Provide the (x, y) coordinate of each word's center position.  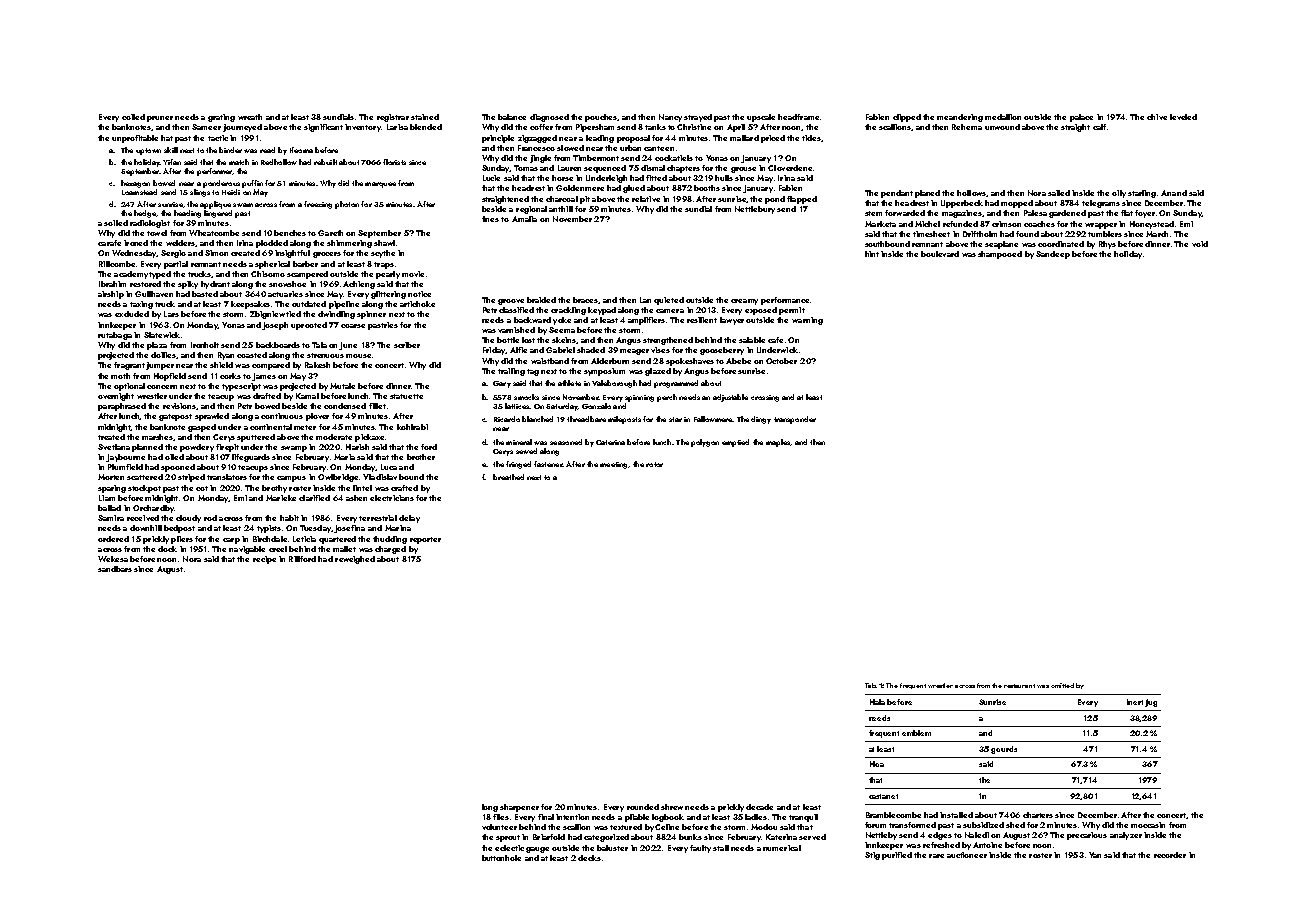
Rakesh (317, 365)
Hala (877, 702)
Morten (111, 477)
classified (516, 310)
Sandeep (1053, 255)
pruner (160, 119)
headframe (798, 117)
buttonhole (501, 858)
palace (1081, 118)
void (1200, 244)
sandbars (115, 569)
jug (1151, 703)
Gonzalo (596, 406)
